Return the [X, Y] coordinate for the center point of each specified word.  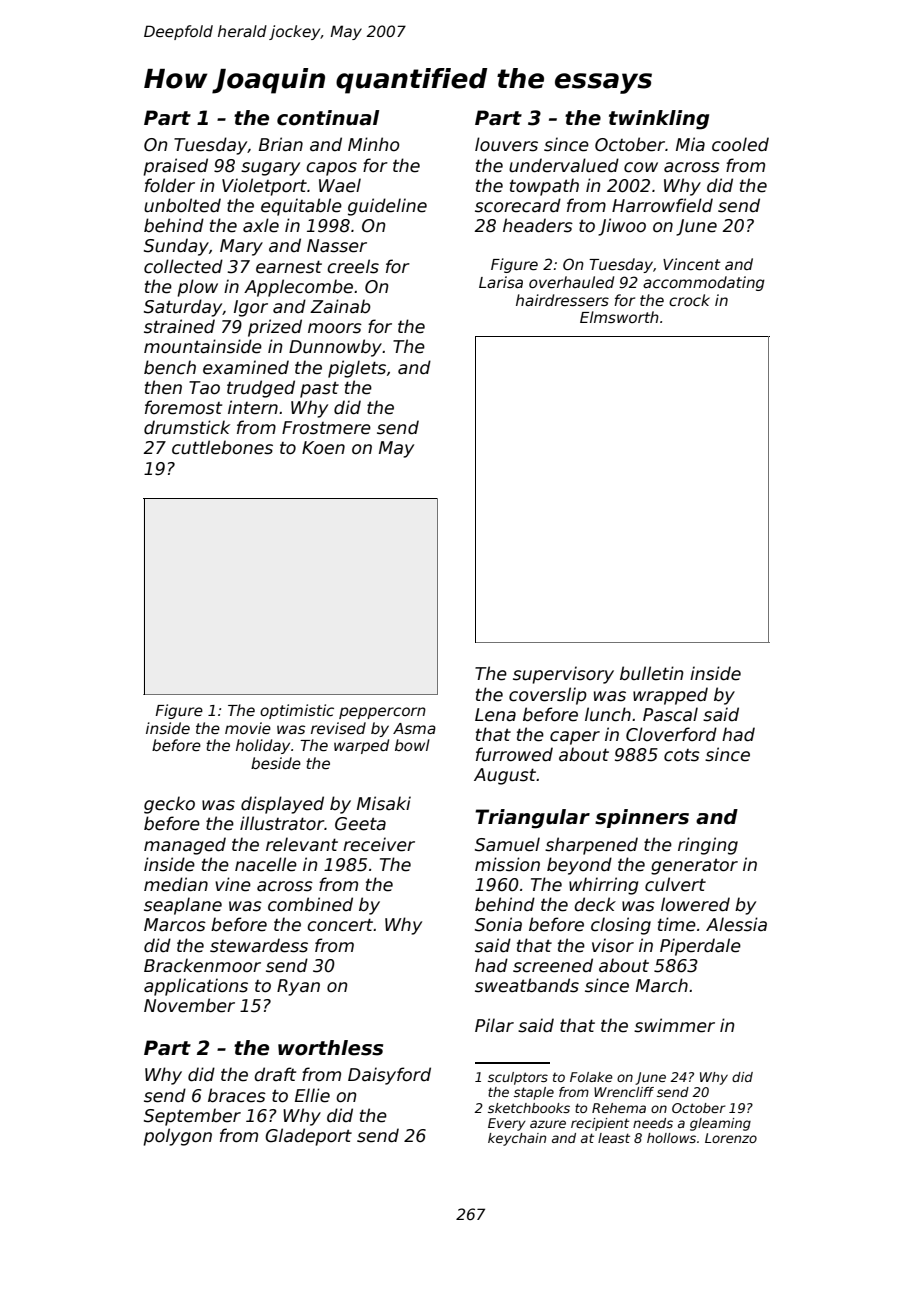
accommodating [704, 283]
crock [689, 300]
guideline [387, 207]
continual [328, 118]
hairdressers [562, 300]
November [189, 1005]
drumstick [187, 427]
